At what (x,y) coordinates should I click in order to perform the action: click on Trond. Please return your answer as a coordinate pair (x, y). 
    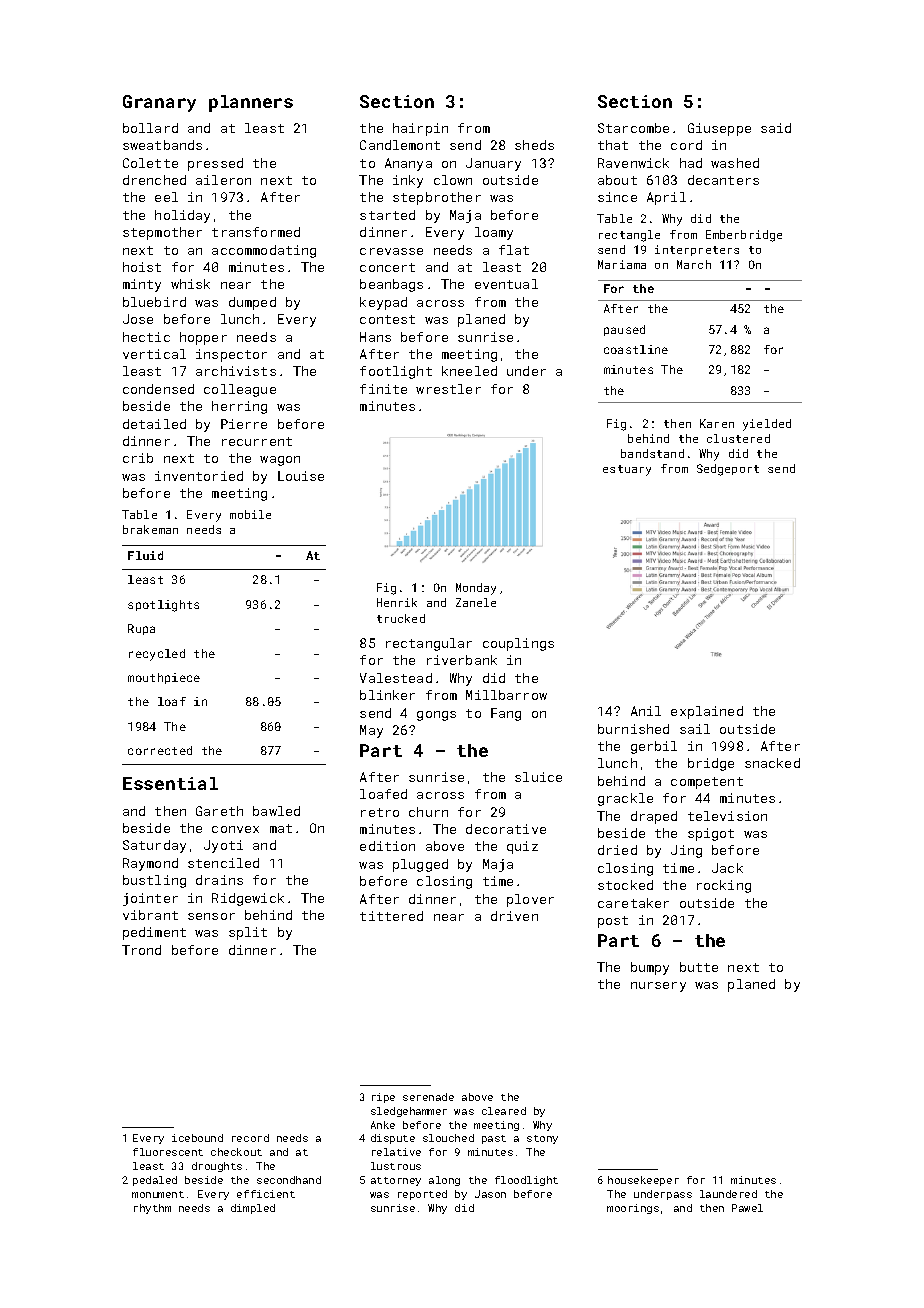
    Looking at the image, I should click on (141, 950).
